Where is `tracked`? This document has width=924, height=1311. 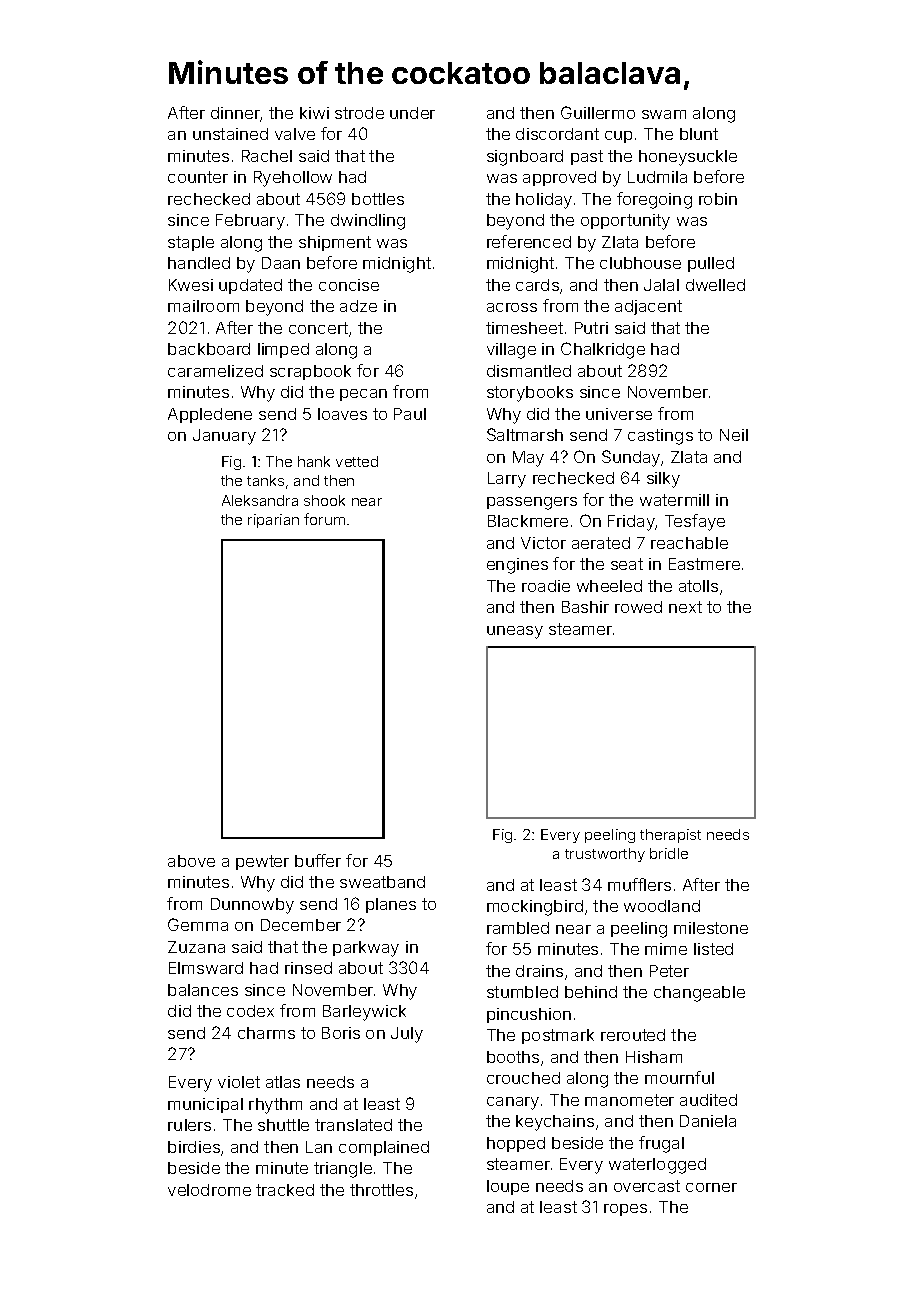 tracked is located at coordinates (285, 1190).
